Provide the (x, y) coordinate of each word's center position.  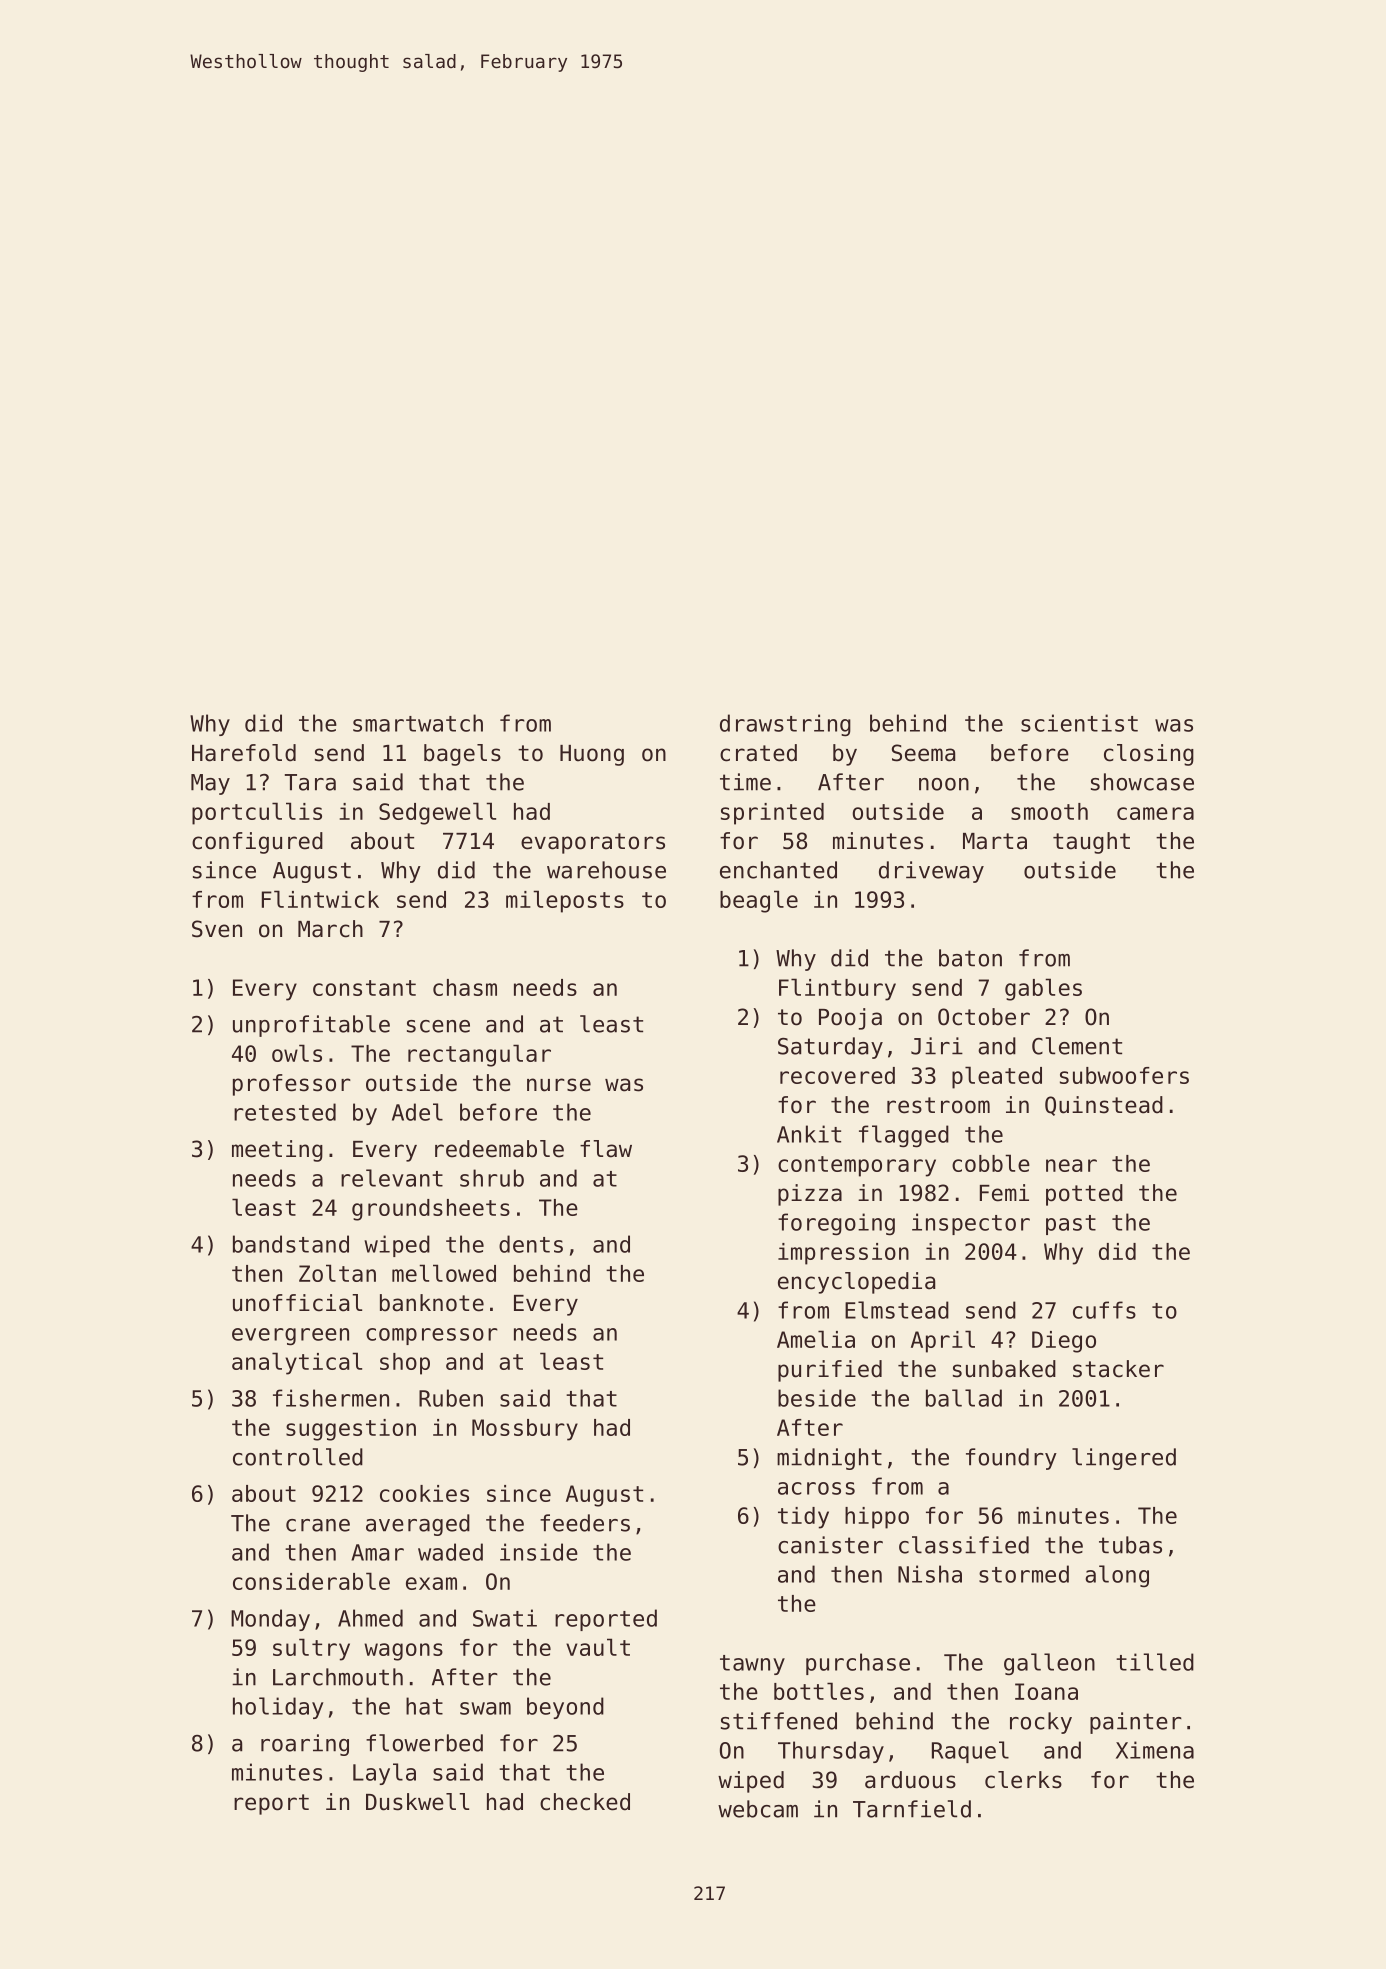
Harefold (244, 753)
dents (531, 1244)
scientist (1079, 723)
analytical (297, 1363)
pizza (810, 1195)
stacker (1118, 1369)
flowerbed (424, 1743)
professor (292, 1085)
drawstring (785, 725)
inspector (971, 1224)
